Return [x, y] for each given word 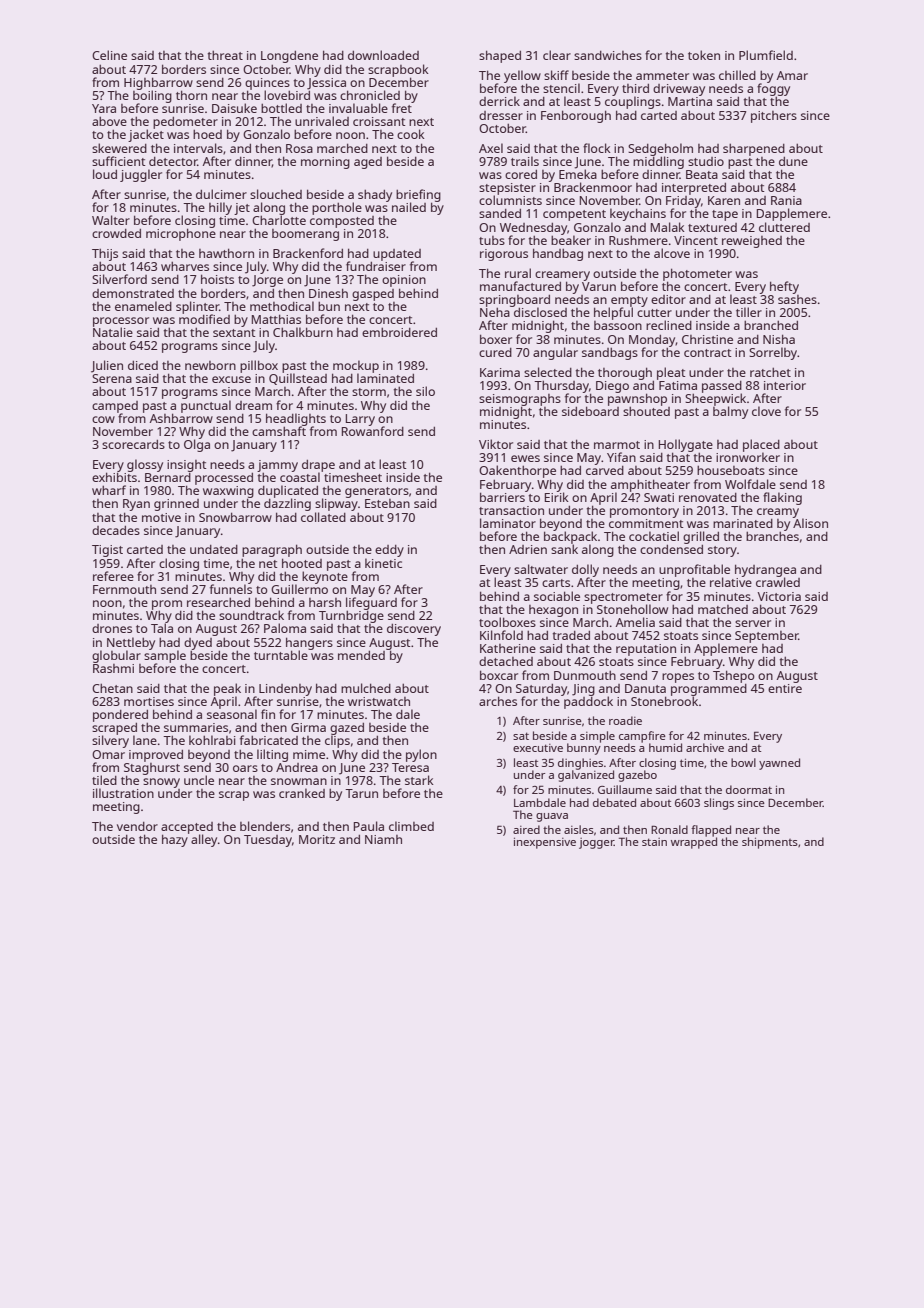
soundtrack [251, 615]
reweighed [752, 242]
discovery [414, 630]
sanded [500, 213]
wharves [185, 266]
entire [785, 688]
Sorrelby [773, 353]
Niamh [383, 839]
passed [722, 387]
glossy [145, 465]
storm [369, 392]
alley [204, 840]
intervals [198, 148]
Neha [495, 312]
